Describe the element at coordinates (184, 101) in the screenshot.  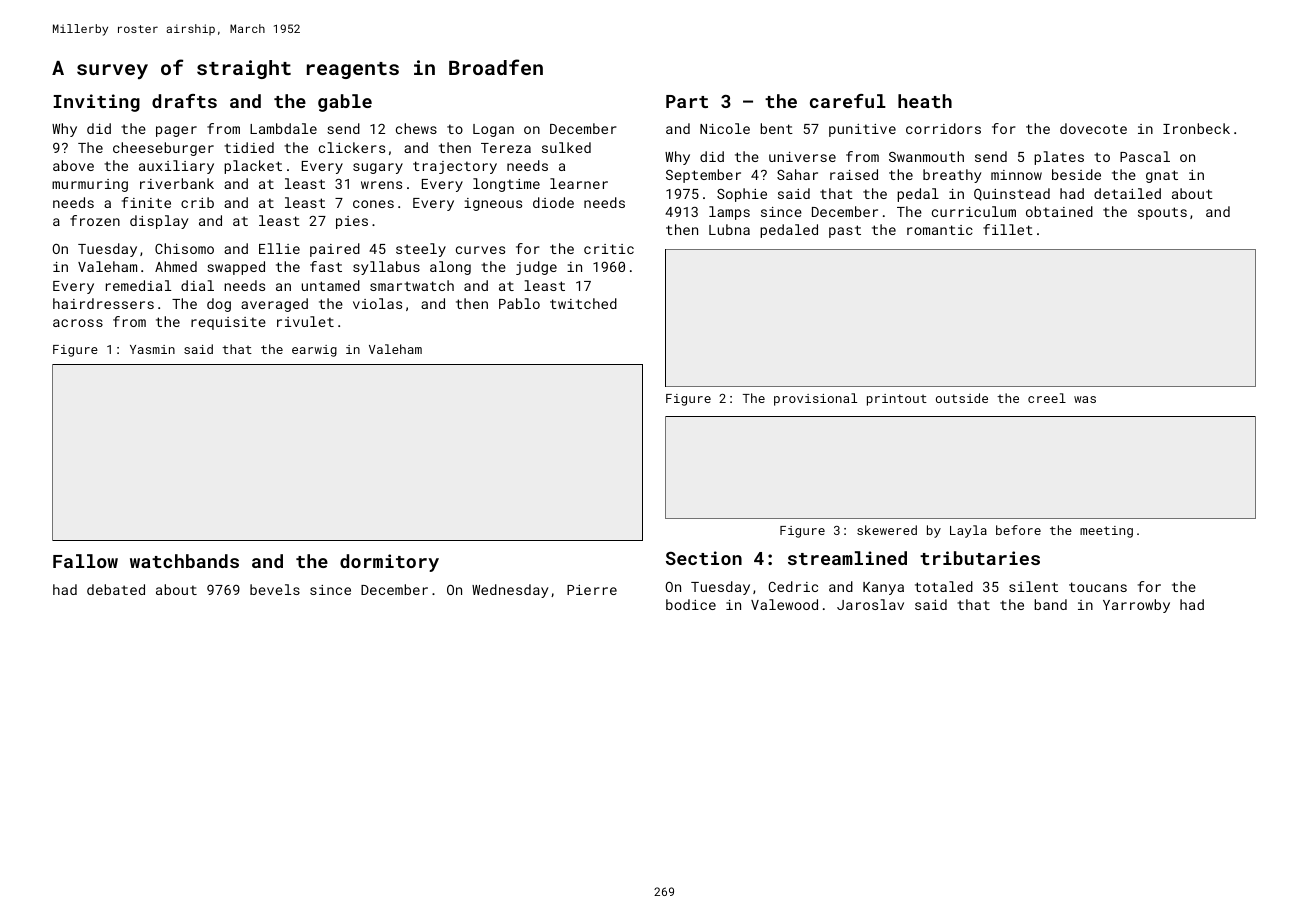
I see `drafts` at that location.
